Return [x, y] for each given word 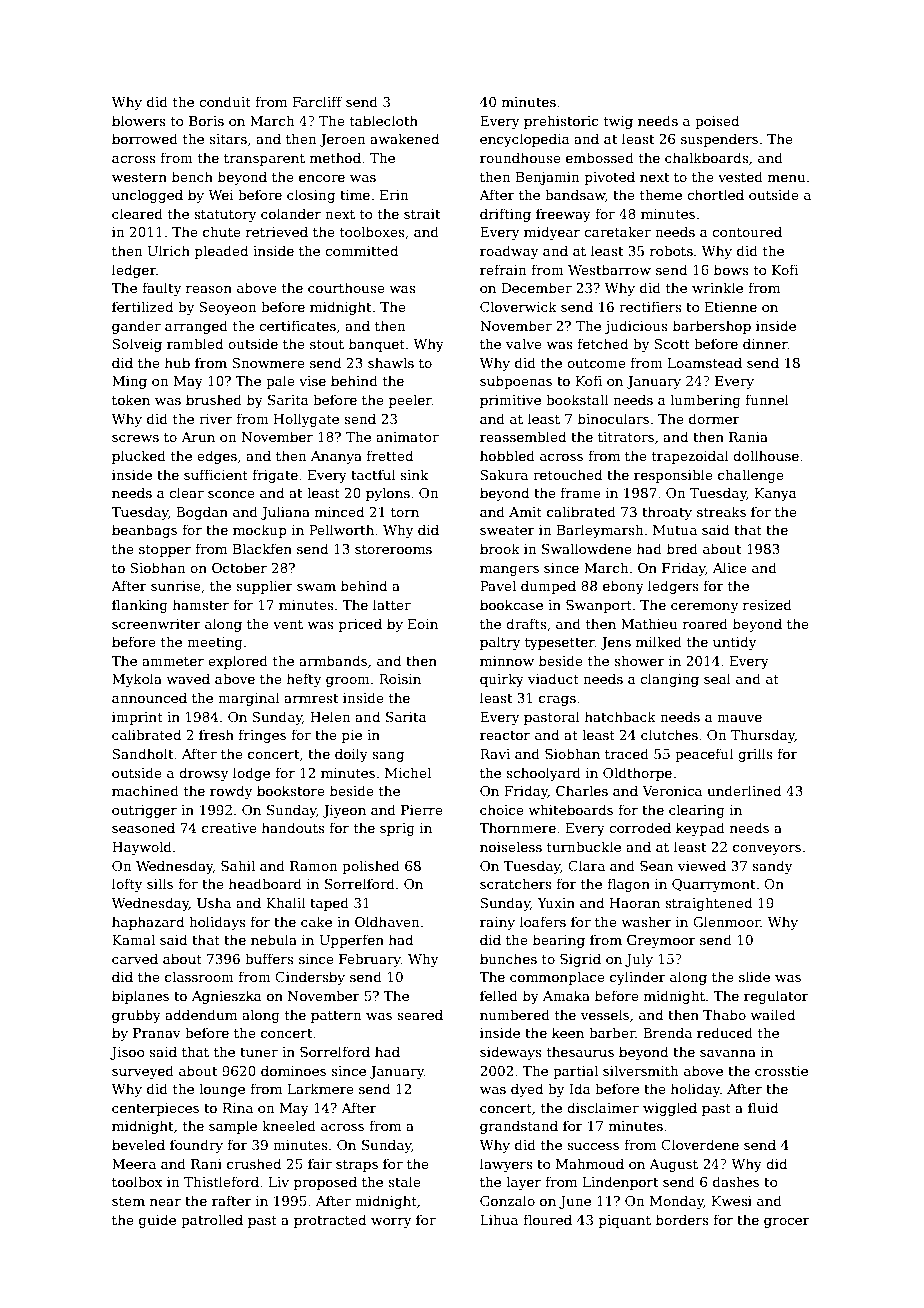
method [335, 157]
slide [754, 976]
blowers [139, 120]
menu [786, 178]
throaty [667, 513]
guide [157, 1221]
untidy [734, 643]
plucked [139, 457]
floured [547, 1219]
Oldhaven [387, 921]
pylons [388, 494]
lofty [127, 885]
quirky [502, 680]
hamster [201, 604]
